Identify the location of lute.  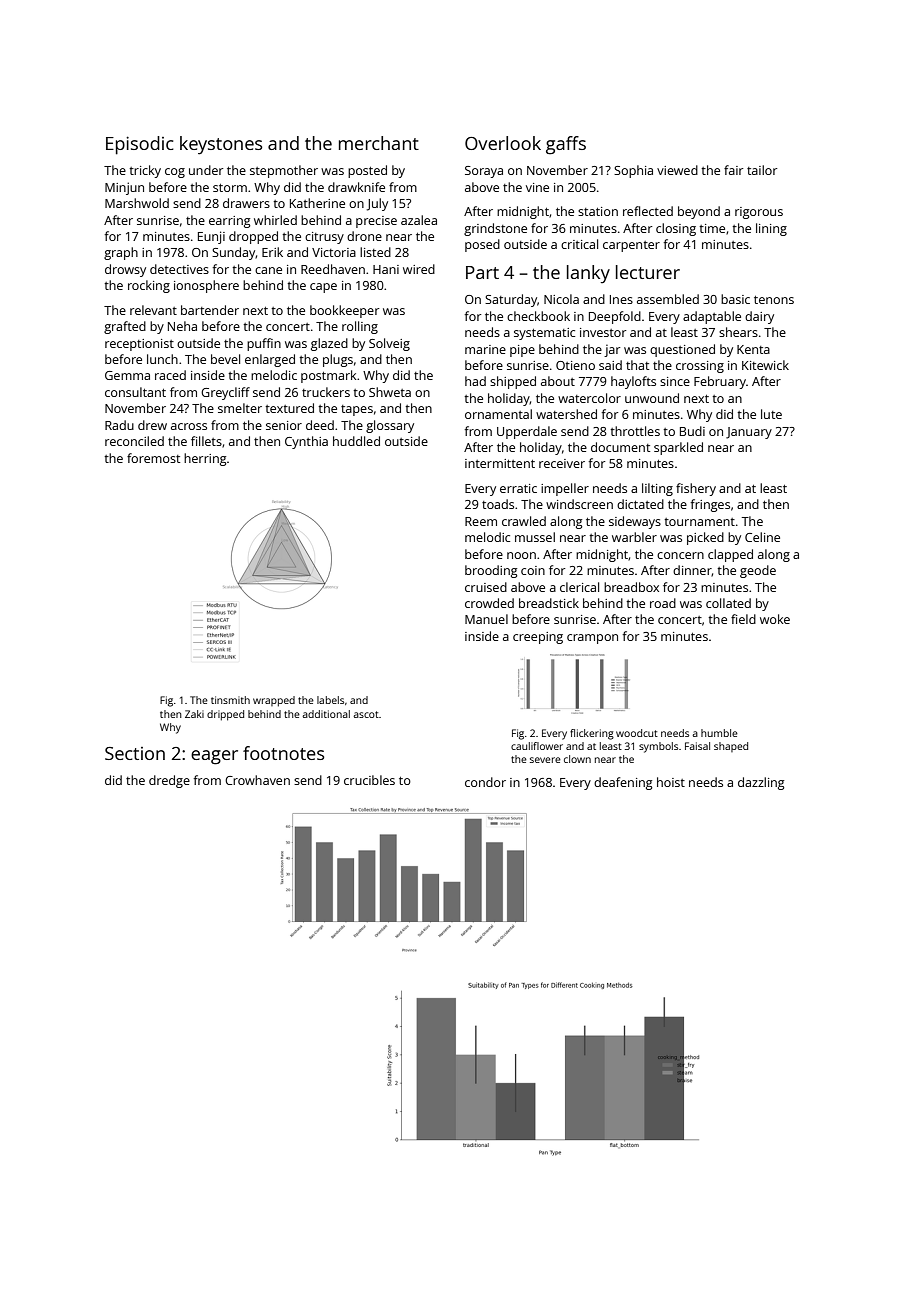
(771, 414).
